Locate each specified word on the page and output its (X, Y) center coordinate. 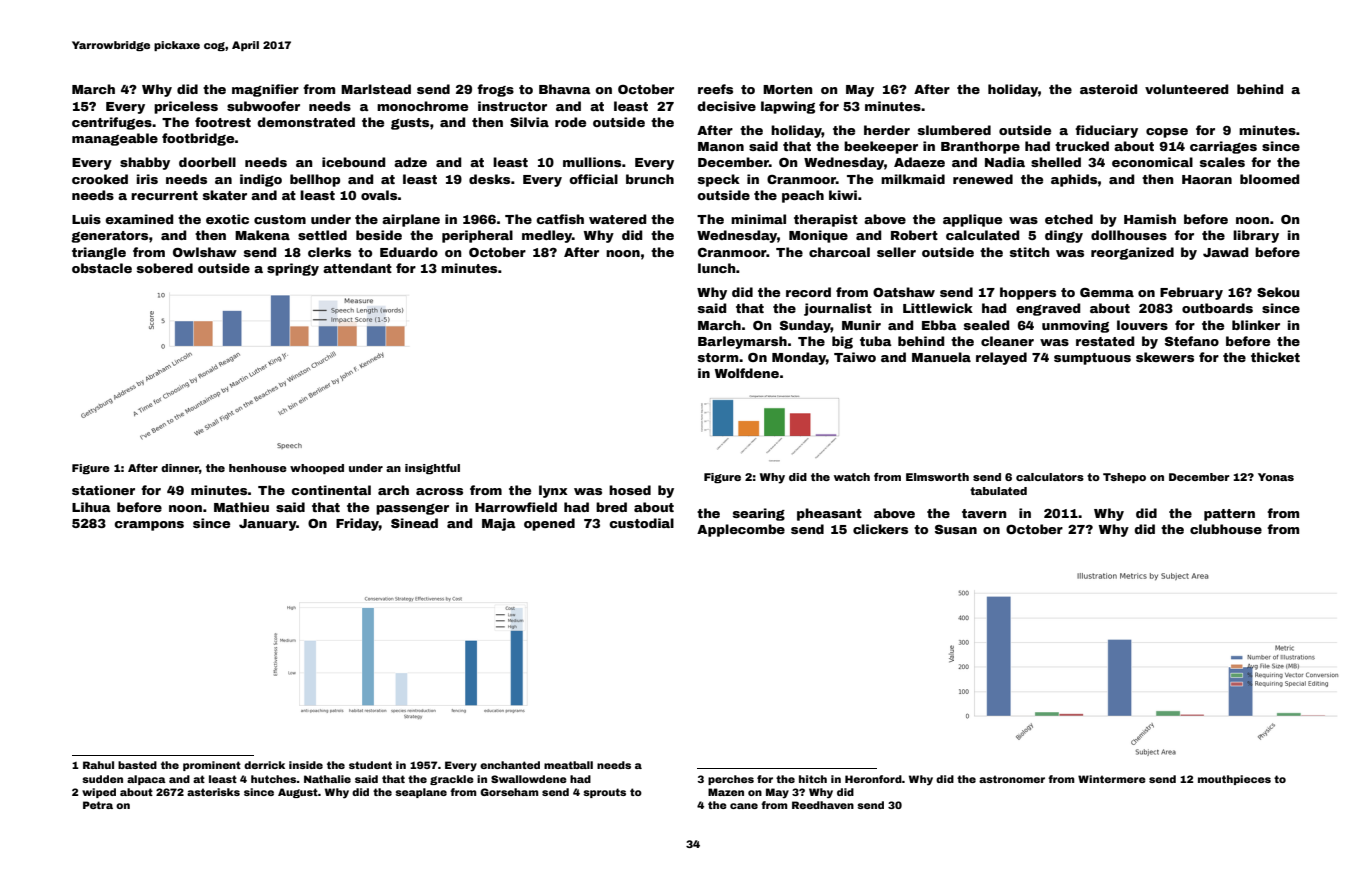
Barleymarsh (742, 342)
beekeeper (881, 147)
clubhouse (1226, 529)
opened (549, 524)
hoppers (1028, 293)
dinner (180, 468)
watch (852, 477)
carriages (1223, 147)
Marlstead (376, 89)
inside (306, 765)
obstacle (102, 268)
